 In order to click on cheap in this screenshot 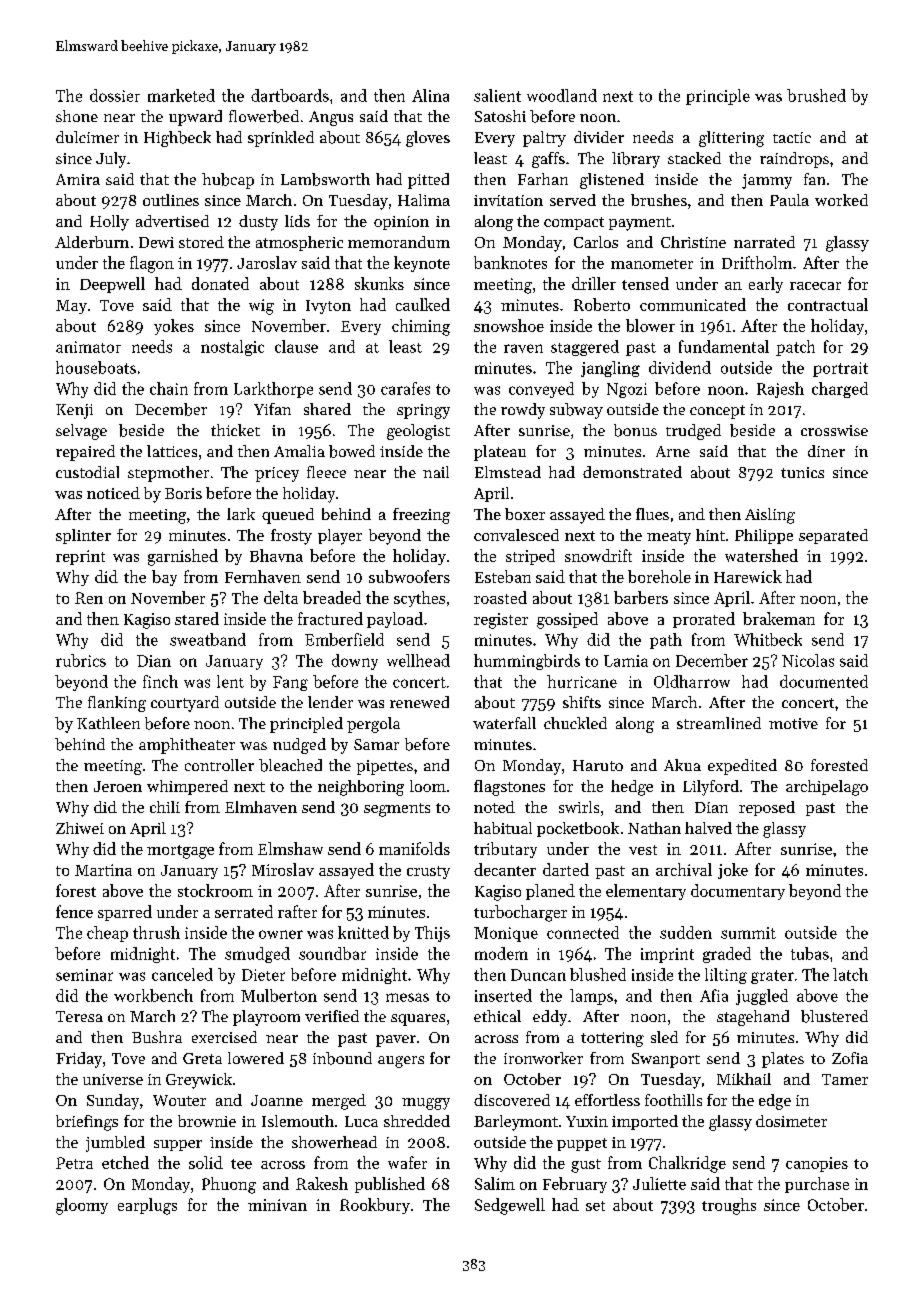, I will do `click(107, 934)`.
